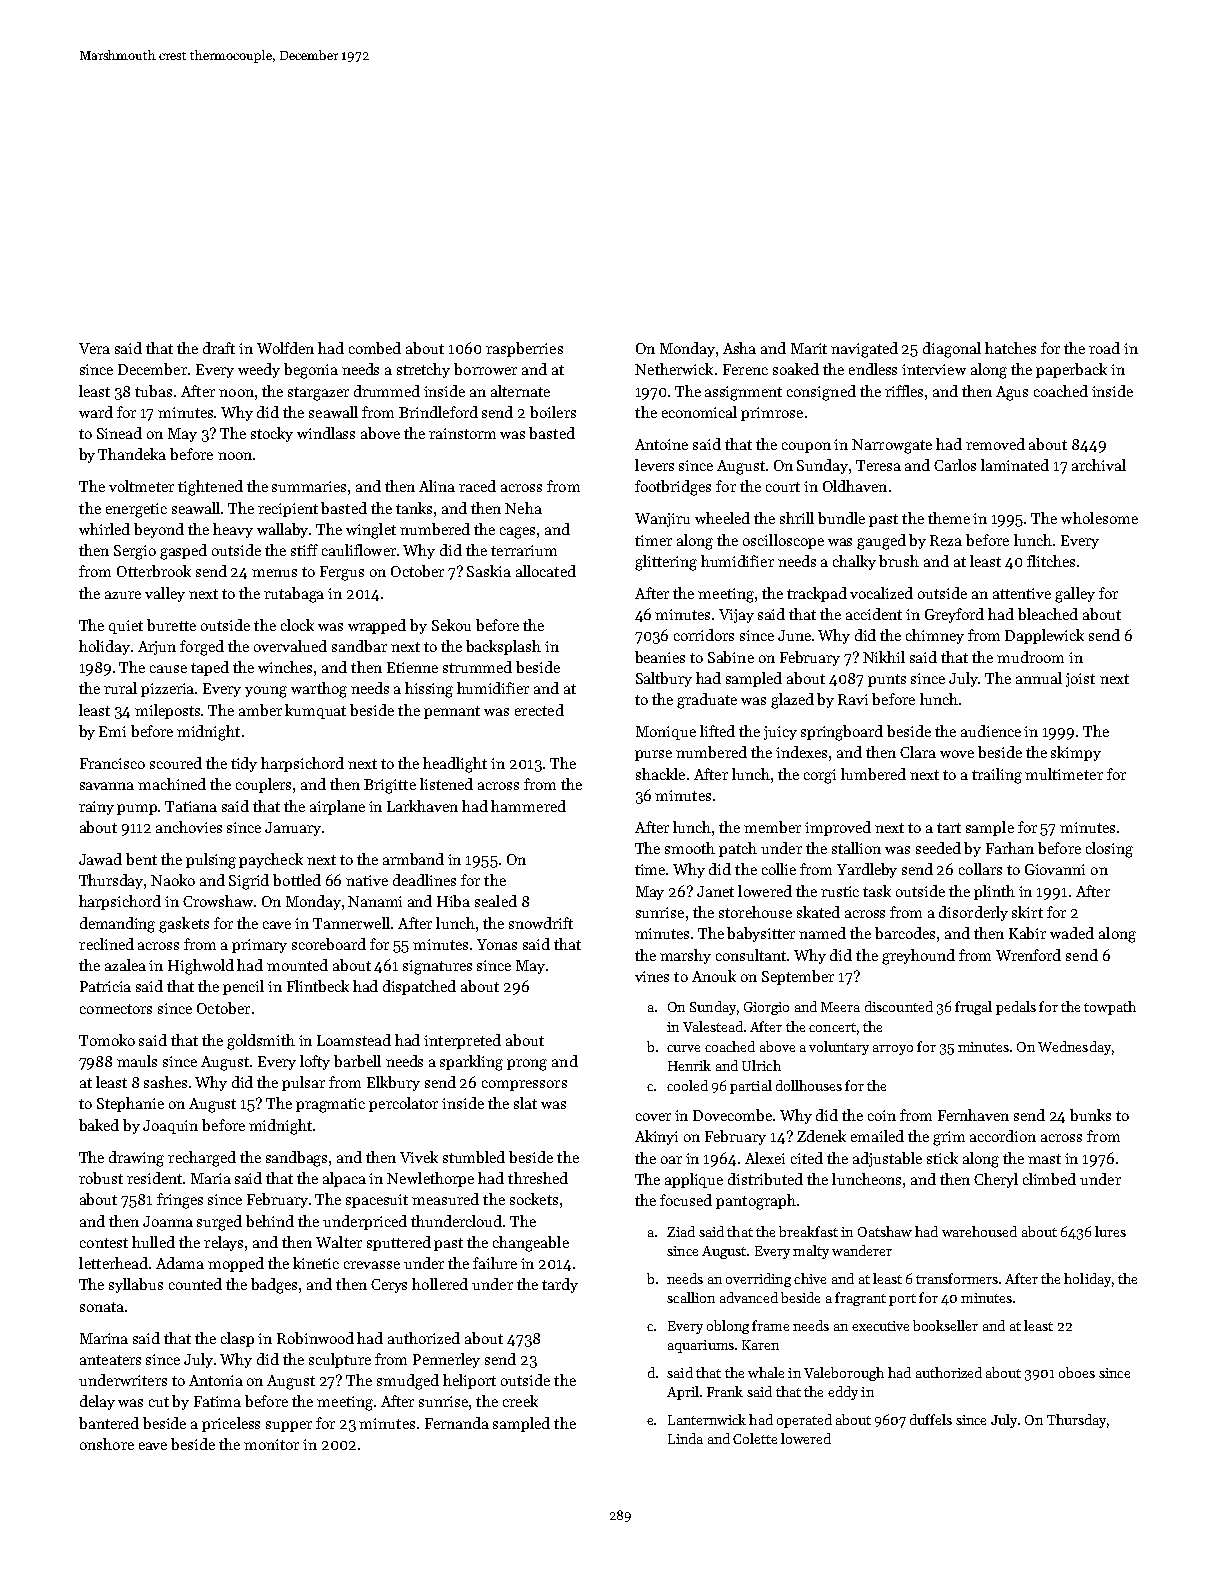 The height and width of the document is (1576, 1218). What do you see at coordinates (289, 1426) in the document?
I see `supper` at bounding box center [289, 1426].
